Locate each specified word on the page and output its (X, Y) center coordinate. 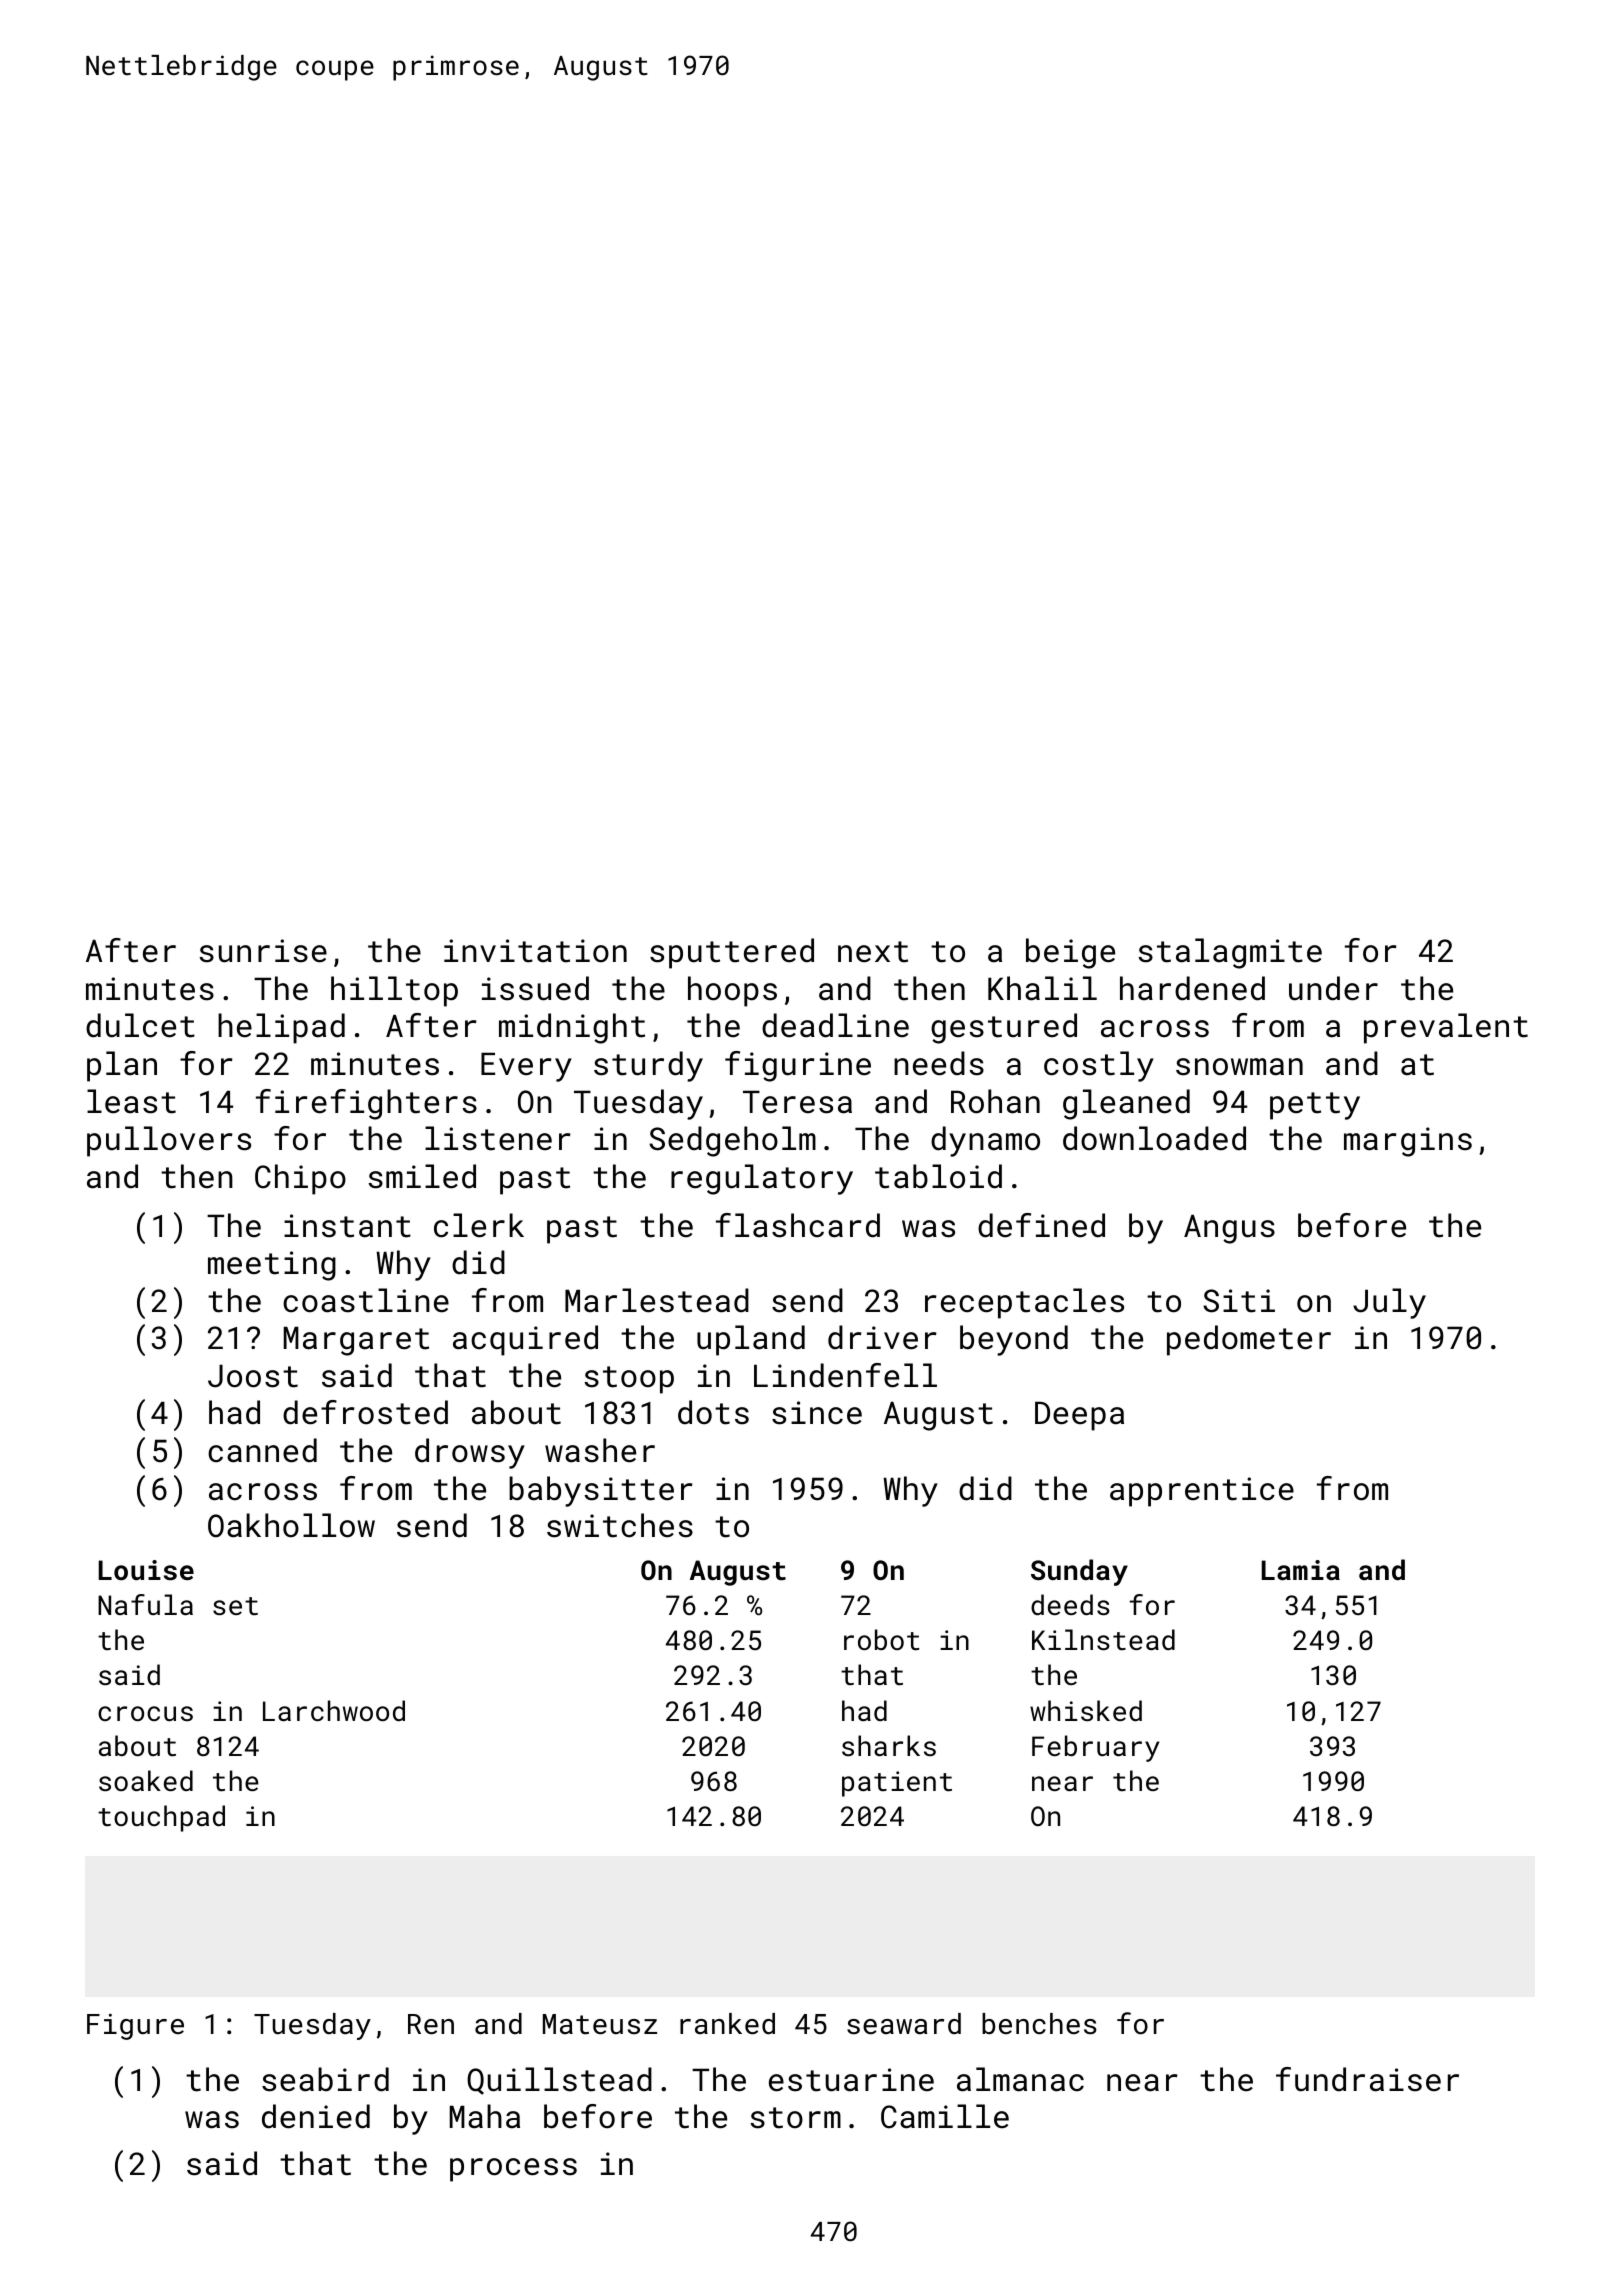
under (1333, 988)
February (1095, 1748)
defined (1041, 1225)
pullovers (169, 1141)
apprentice (1202, 1492)
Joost (253, 1376)
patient (897, 1784)
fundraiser (1367, 2079)
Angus (1229, 1229)
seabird (325, 2079)
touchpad (161, 1818)
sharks (889, 1745)
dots (713, 1412)
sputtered (732, 953)
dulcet (140, 1025)
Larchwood (334, 1710)
